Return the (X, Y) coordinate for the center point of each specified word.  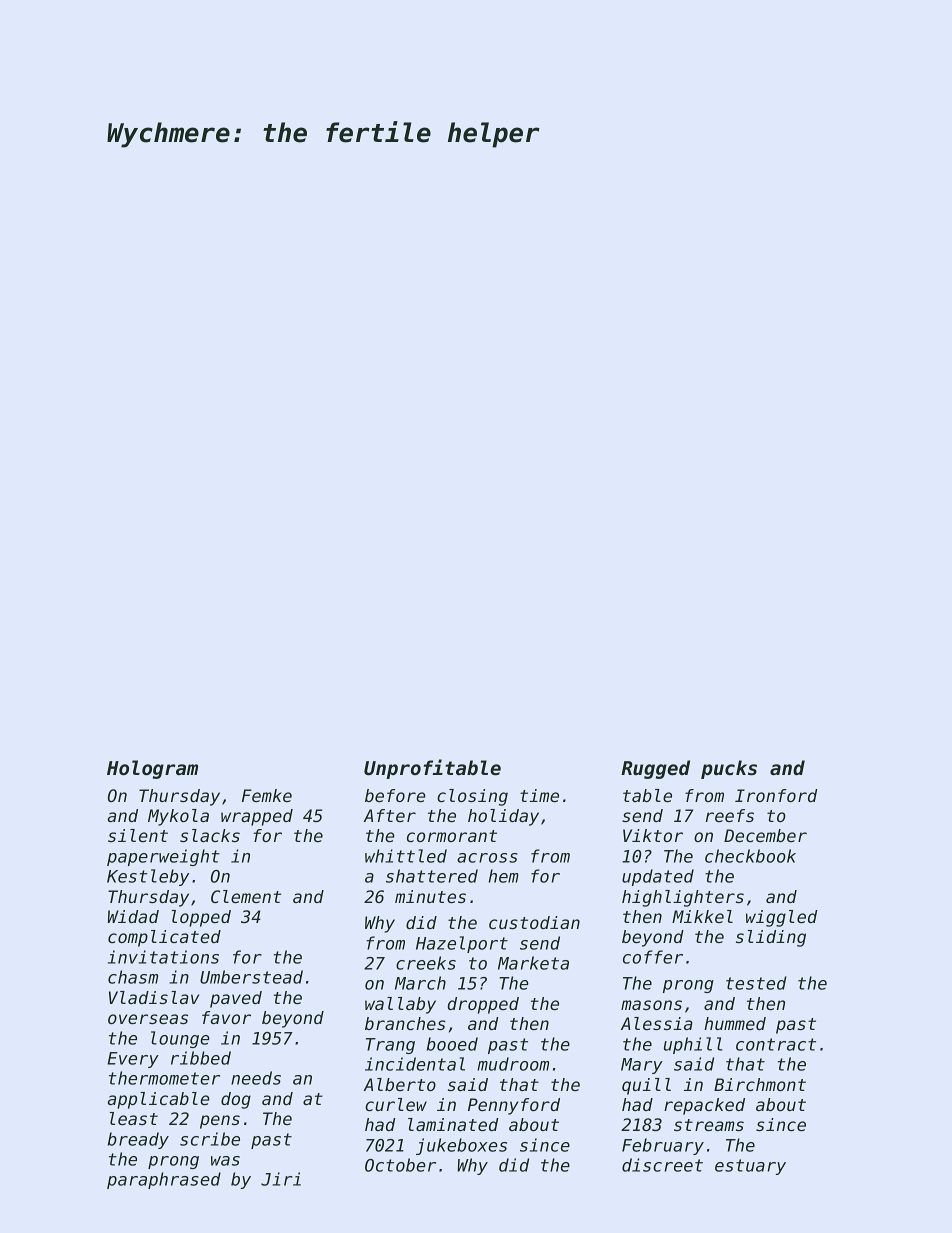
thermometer (164, 1078)
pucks (729, 769)
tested (756, 983)
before (395, 795)
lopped (201, 918)
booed (452, 1044)
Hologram (152, 769)
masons (651, 1005)
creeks (426, 963)
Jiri (281, 1179)
